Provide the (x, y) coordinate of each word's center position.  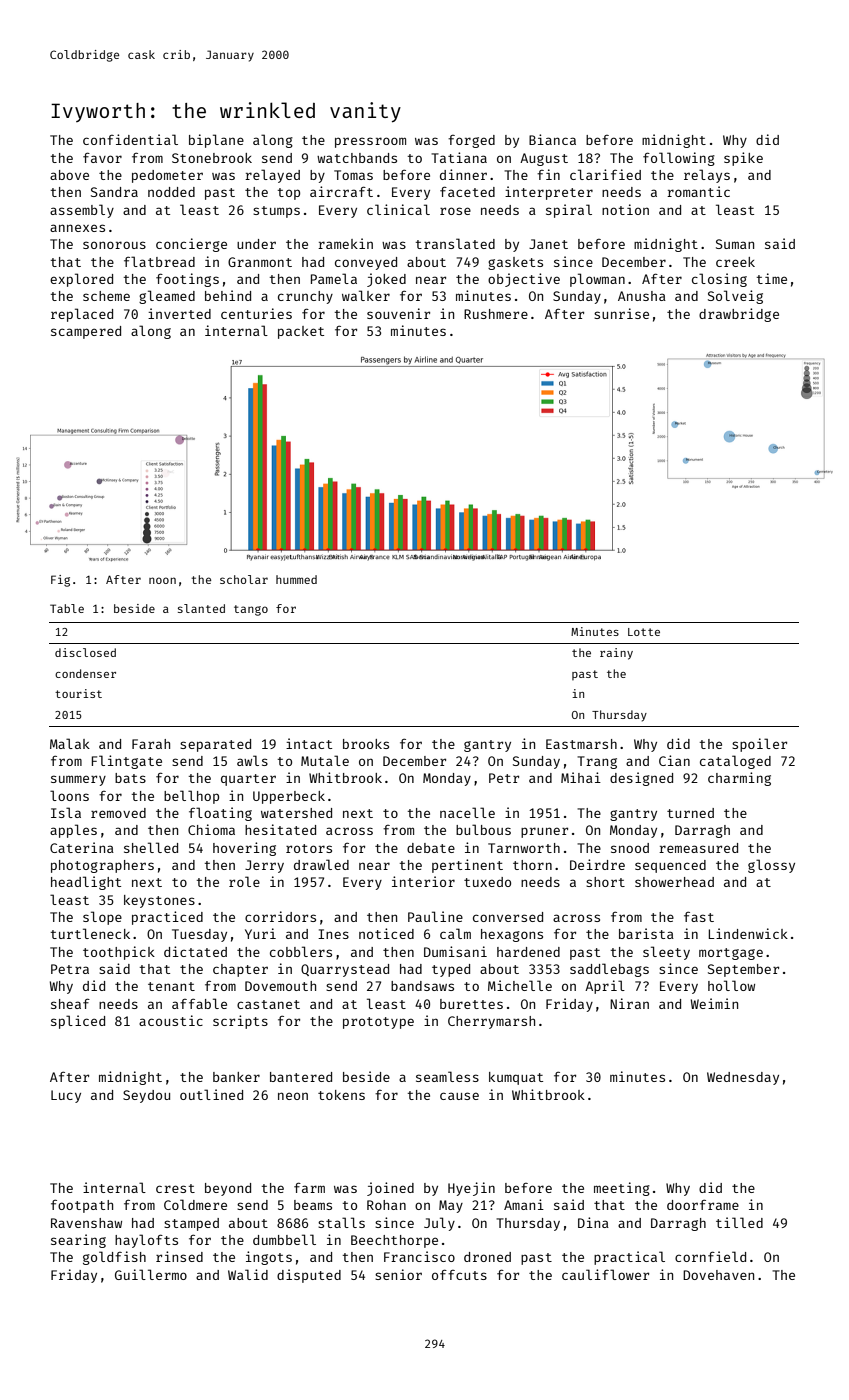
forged (471, 141)
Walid (248, 1274)
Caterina (82, 847)
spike (743, 159)
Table (67, 608)
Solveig (735, 297)
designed (641, 779)
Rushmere (496, 314)
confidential (130, 139)
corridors (280, 916)
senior (398, 1274)
